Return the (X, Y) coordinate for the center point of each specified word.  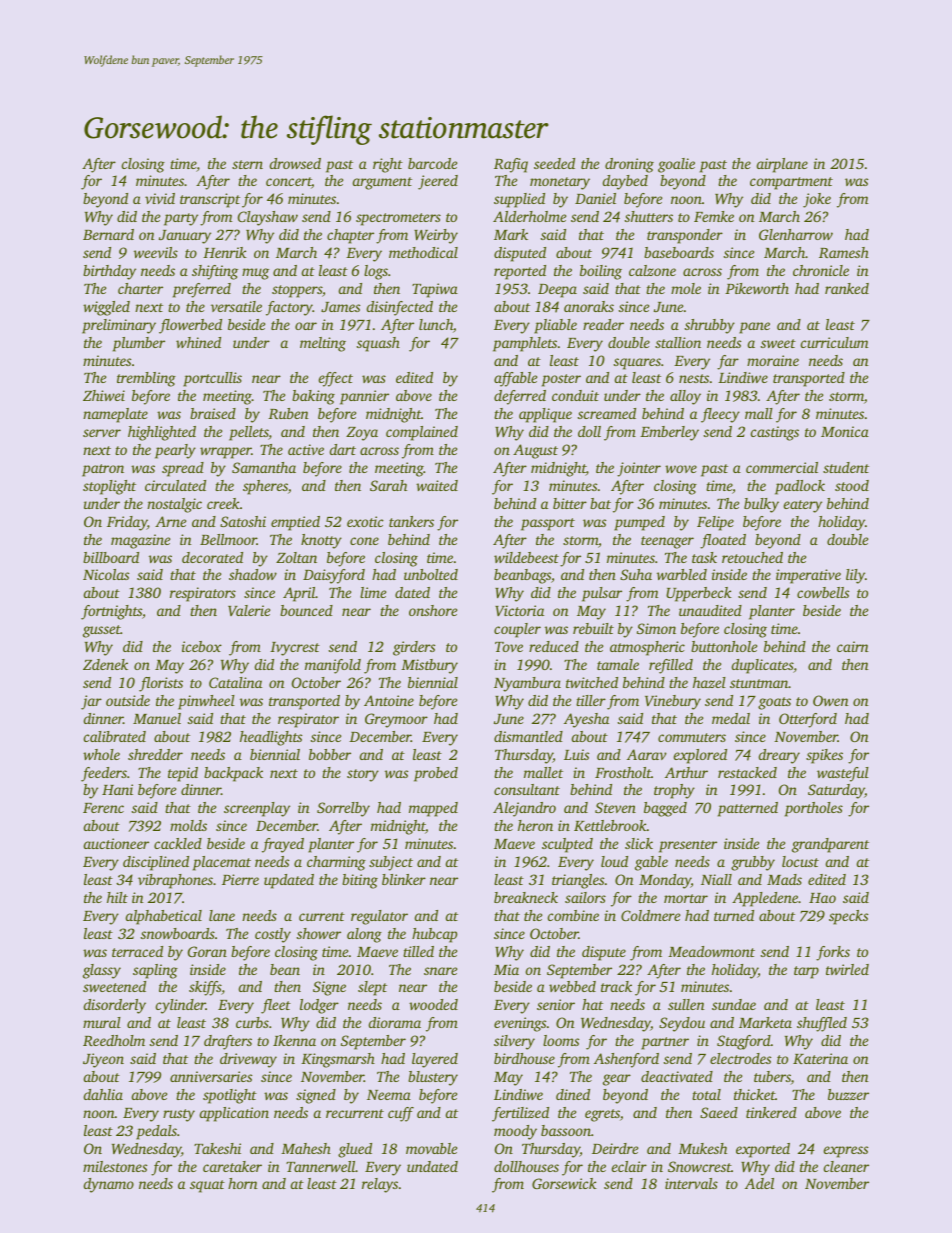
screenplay (257, 809)
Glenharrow (796, 234)
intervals (691, 1183)
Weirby (436, 236)
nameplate (115, 415)
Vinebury (673, 702)
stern (247, 164)
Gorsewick (564, 1183)
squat (207, 1186)
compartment (791, 183)
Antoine (389, 700)
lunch (436, 324)
